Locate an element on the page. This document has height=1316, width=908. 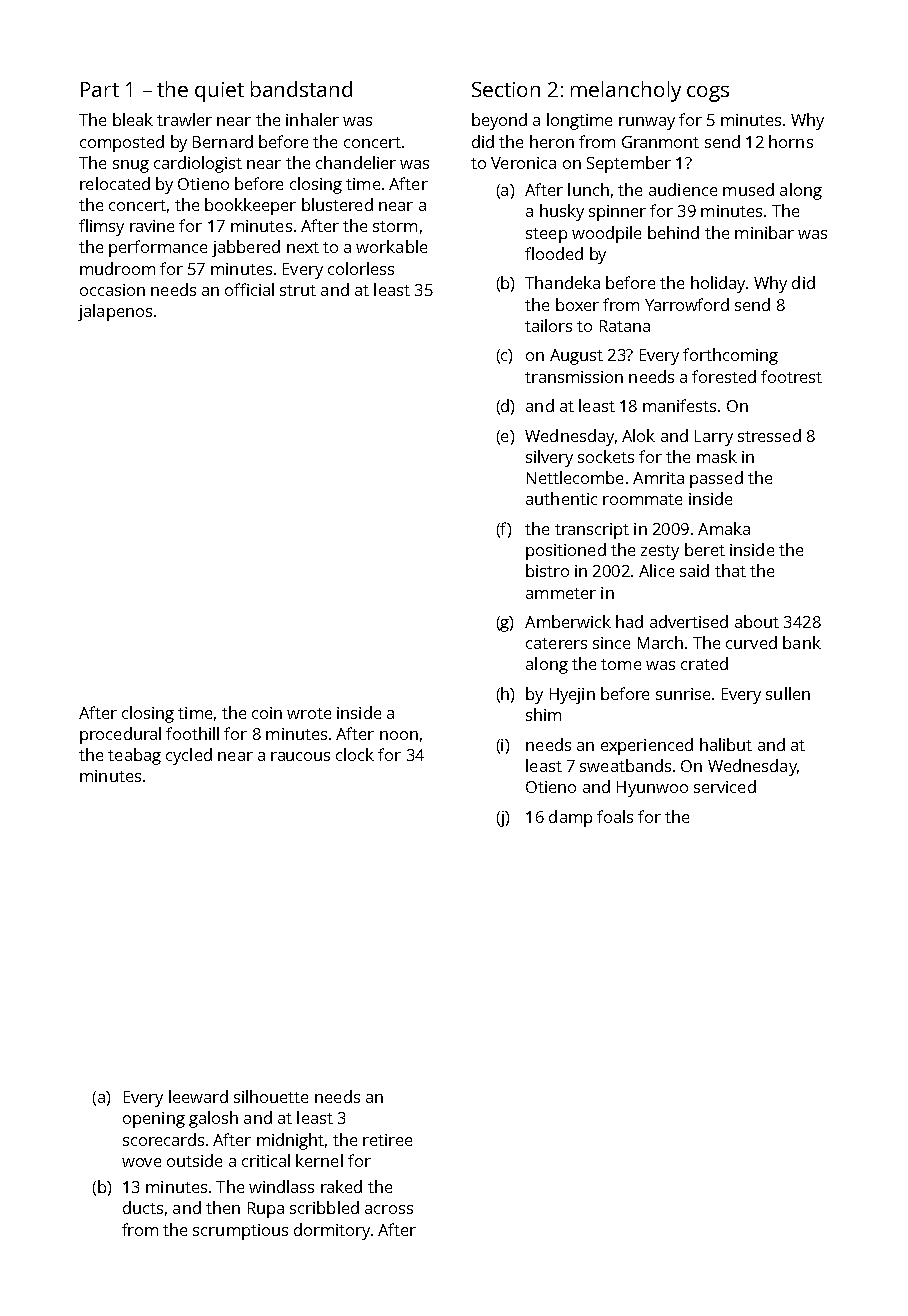
wrote is located at coordinates (309, 713).
